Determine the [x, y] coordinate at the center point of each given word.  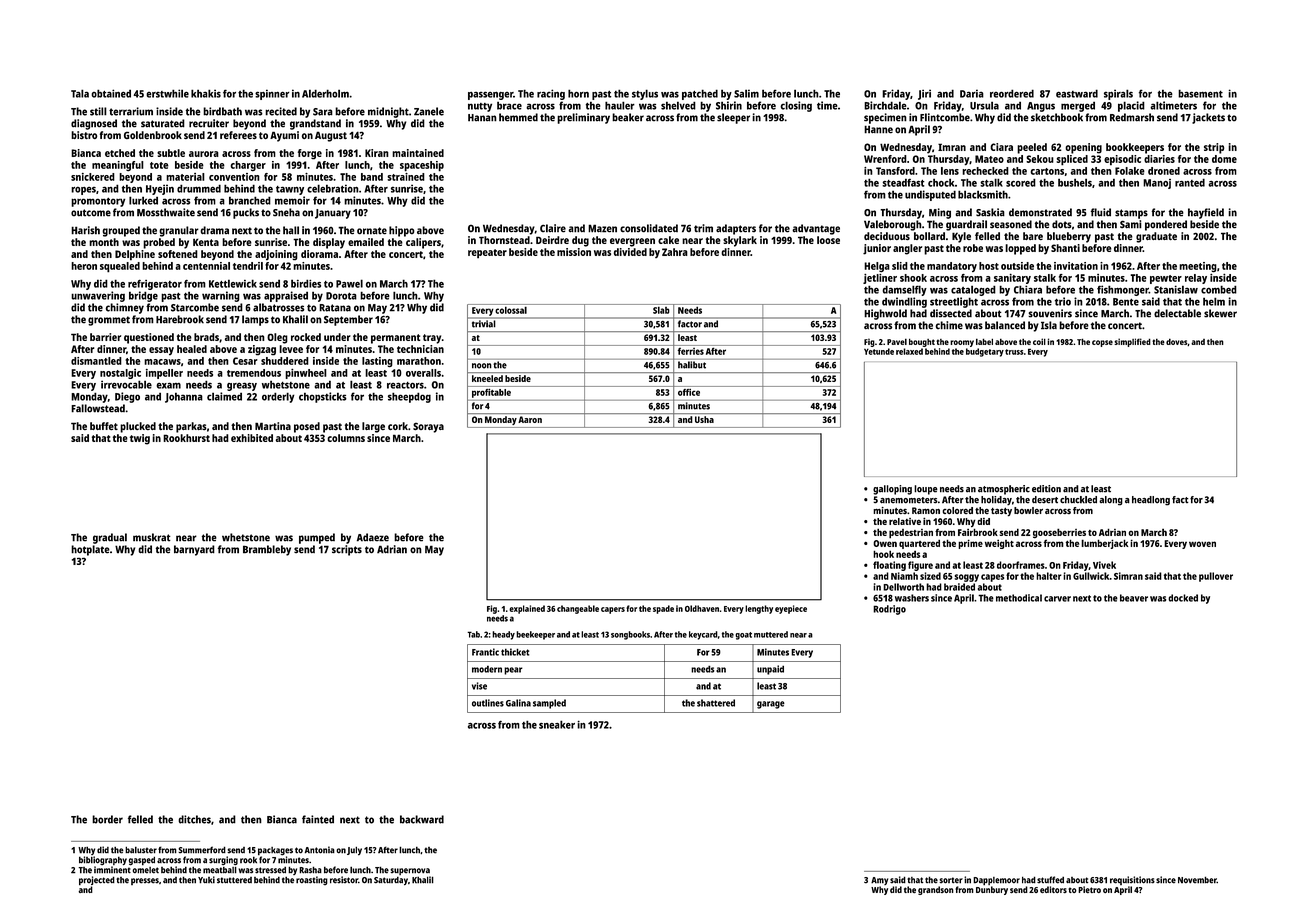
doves [1176, 341]
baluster [141, 850]
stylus [645, 94]
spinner [272, 94]
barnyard [194, 550]
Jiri [924, 94]
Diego [127, 397]
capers [613, 610]
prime [970, 544]
